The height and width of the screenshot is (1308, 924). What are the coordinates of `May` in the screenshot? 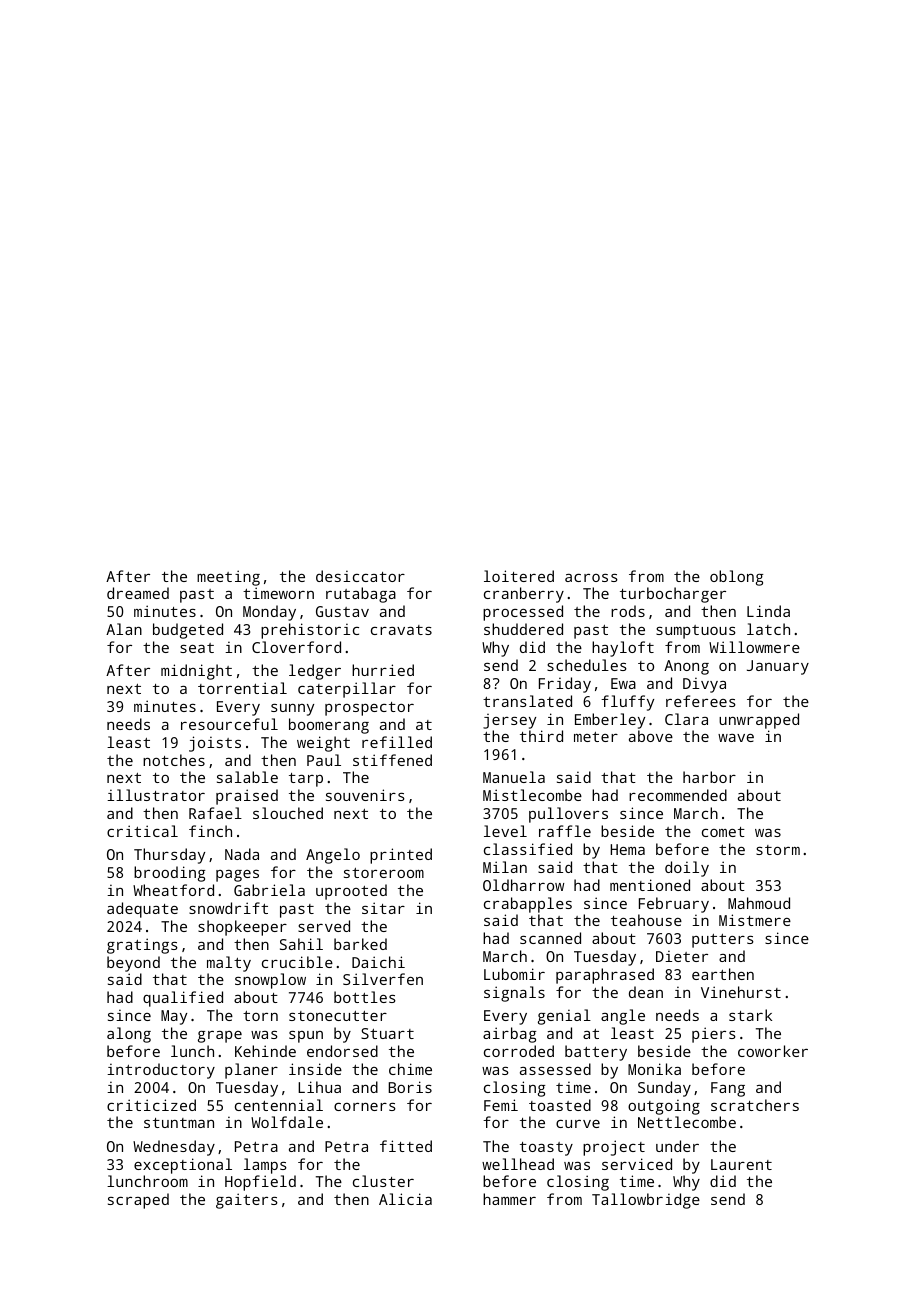 It's located at (174, 1017).
